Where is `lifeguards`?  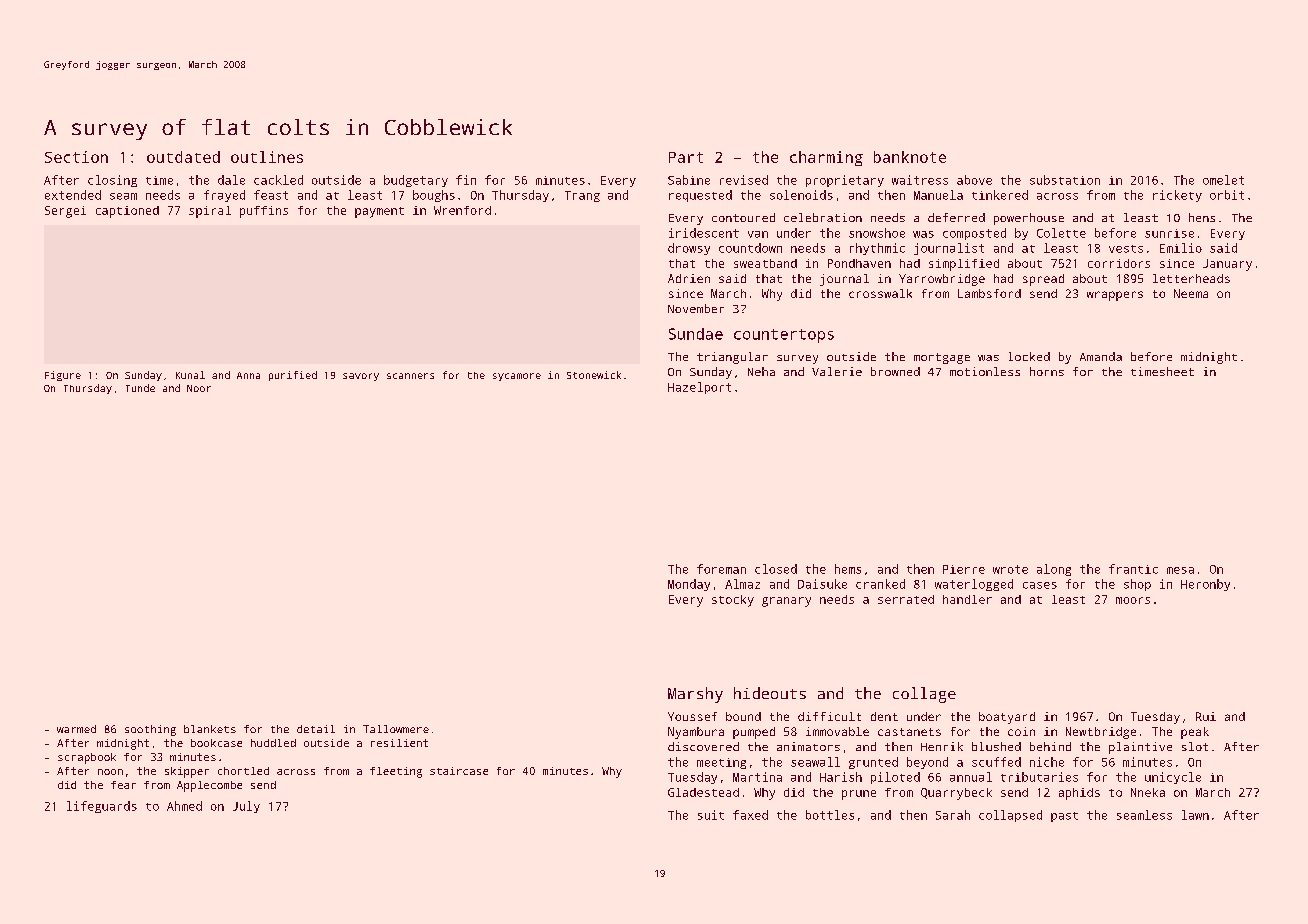
lifeguards is located at coordinates (102, 807).
